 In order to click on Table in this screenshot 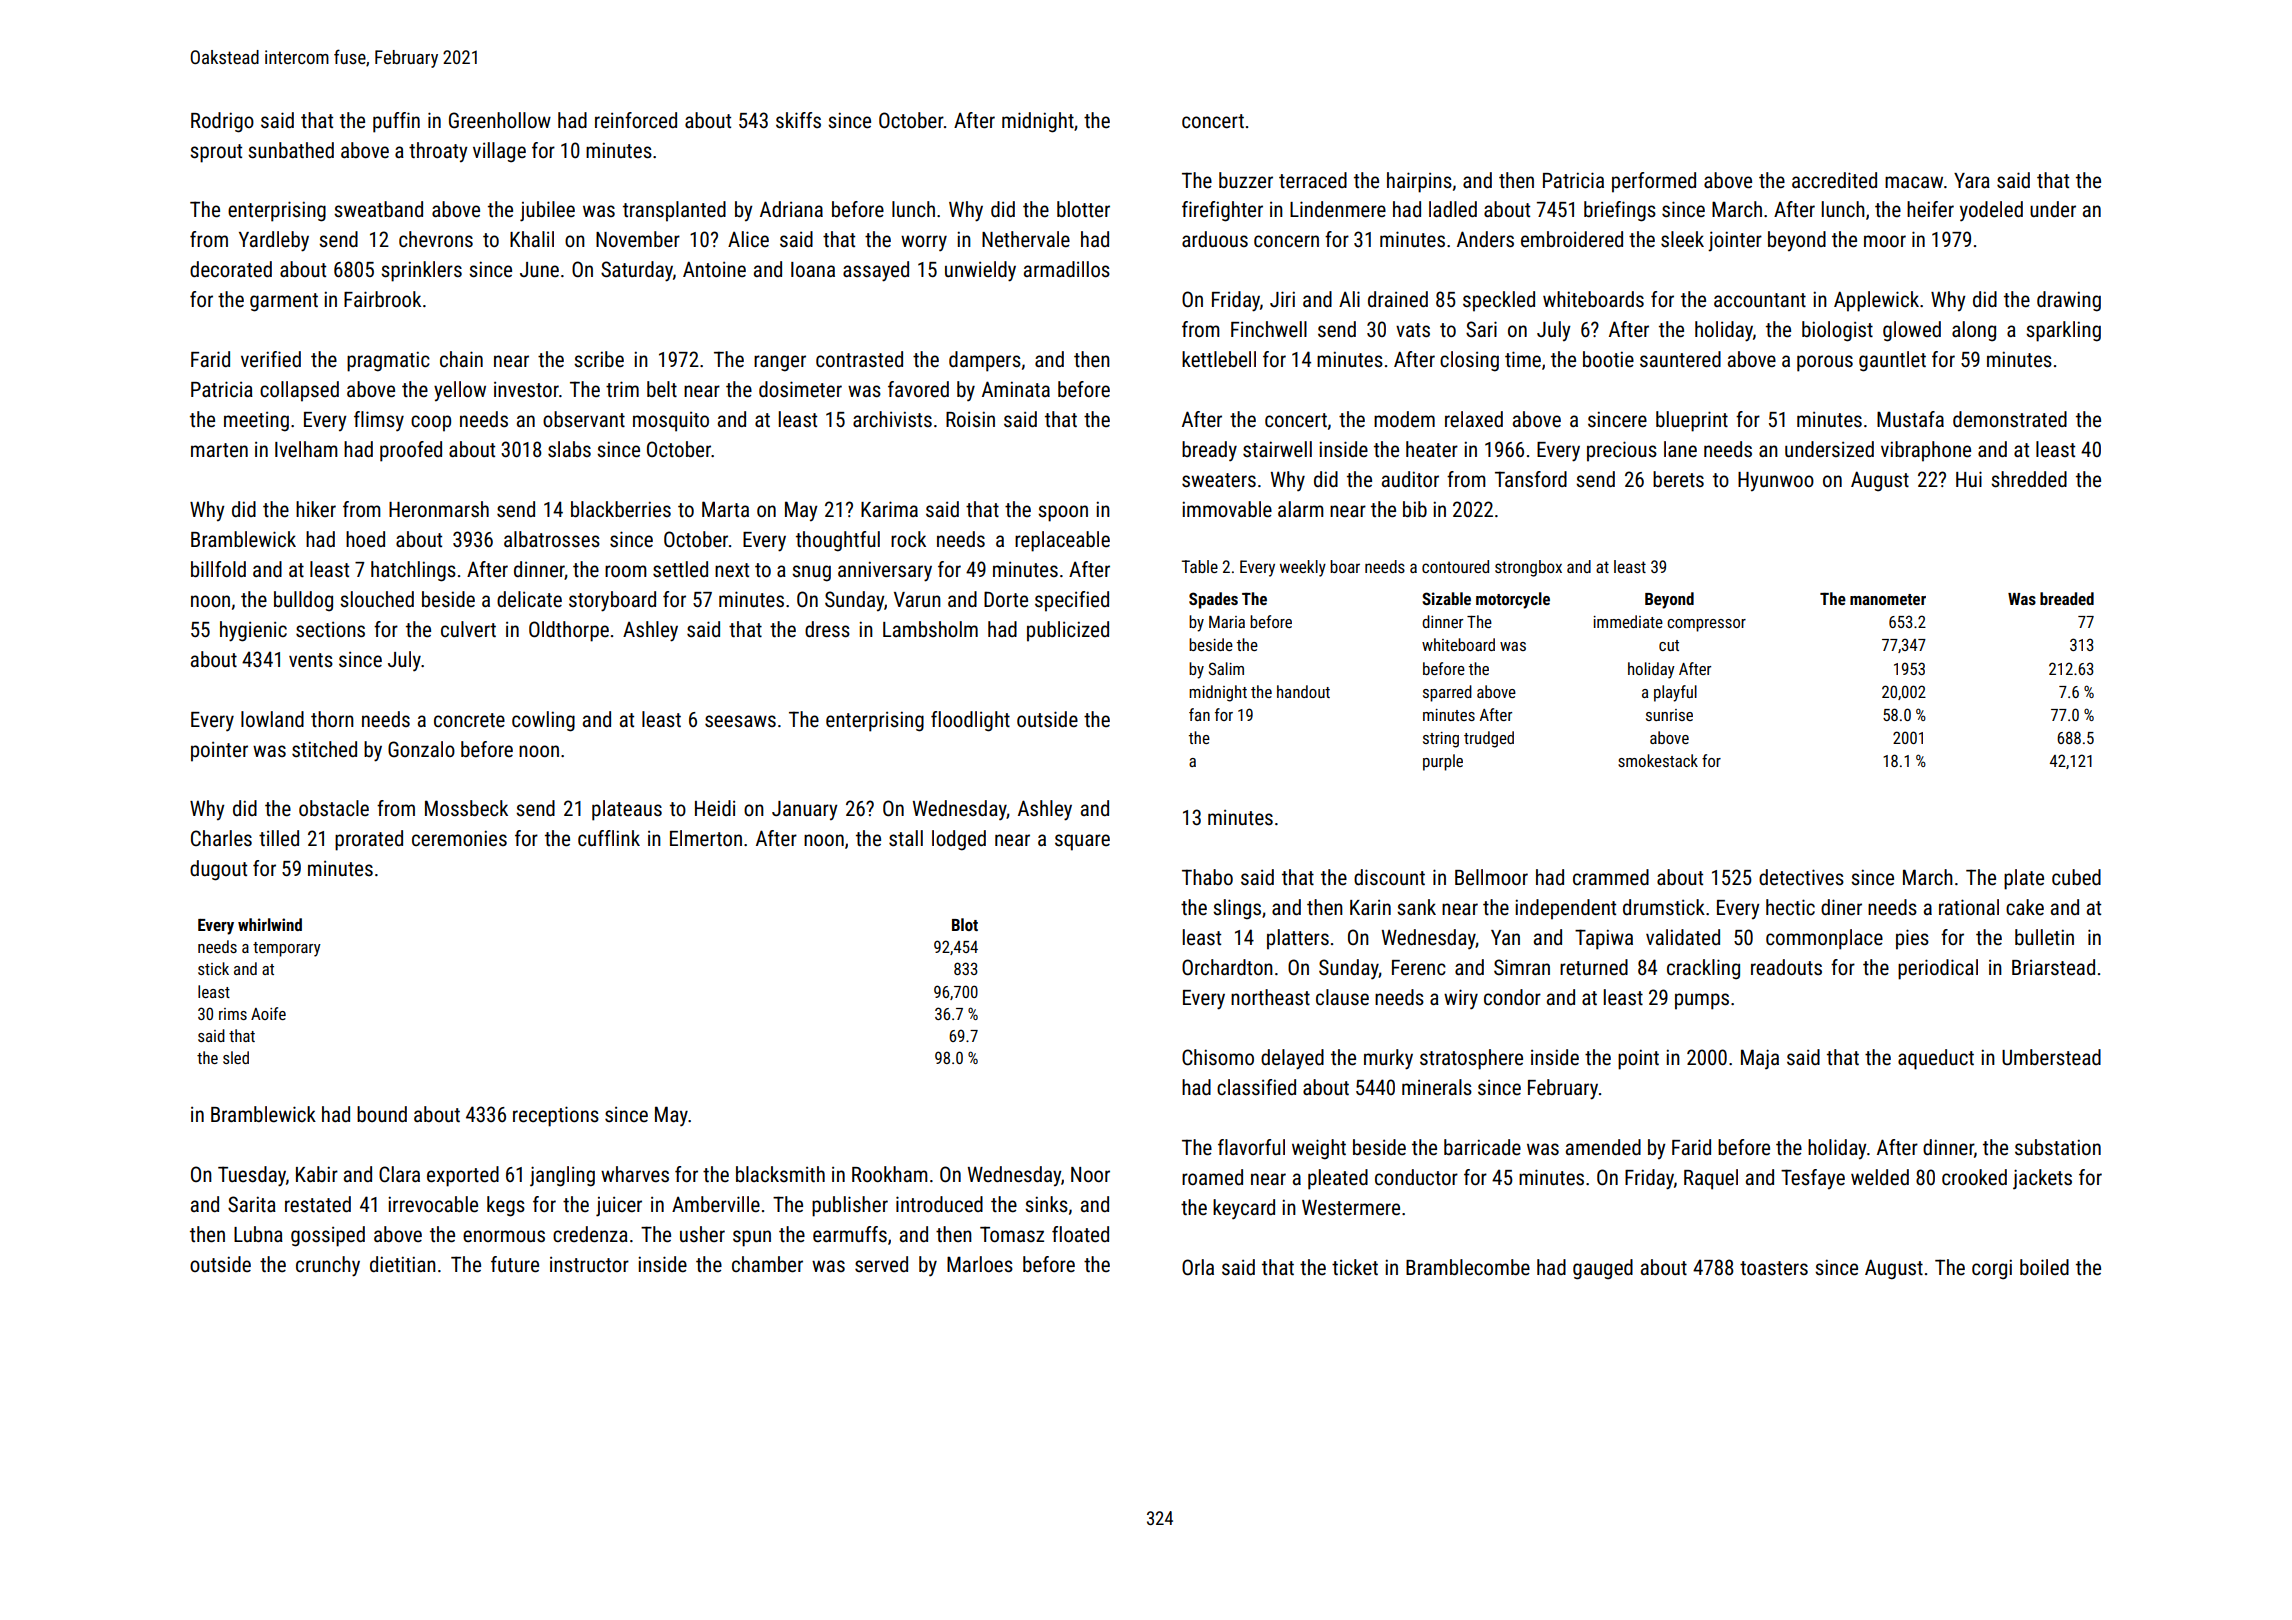, I will do `click(1200, 566)`.
